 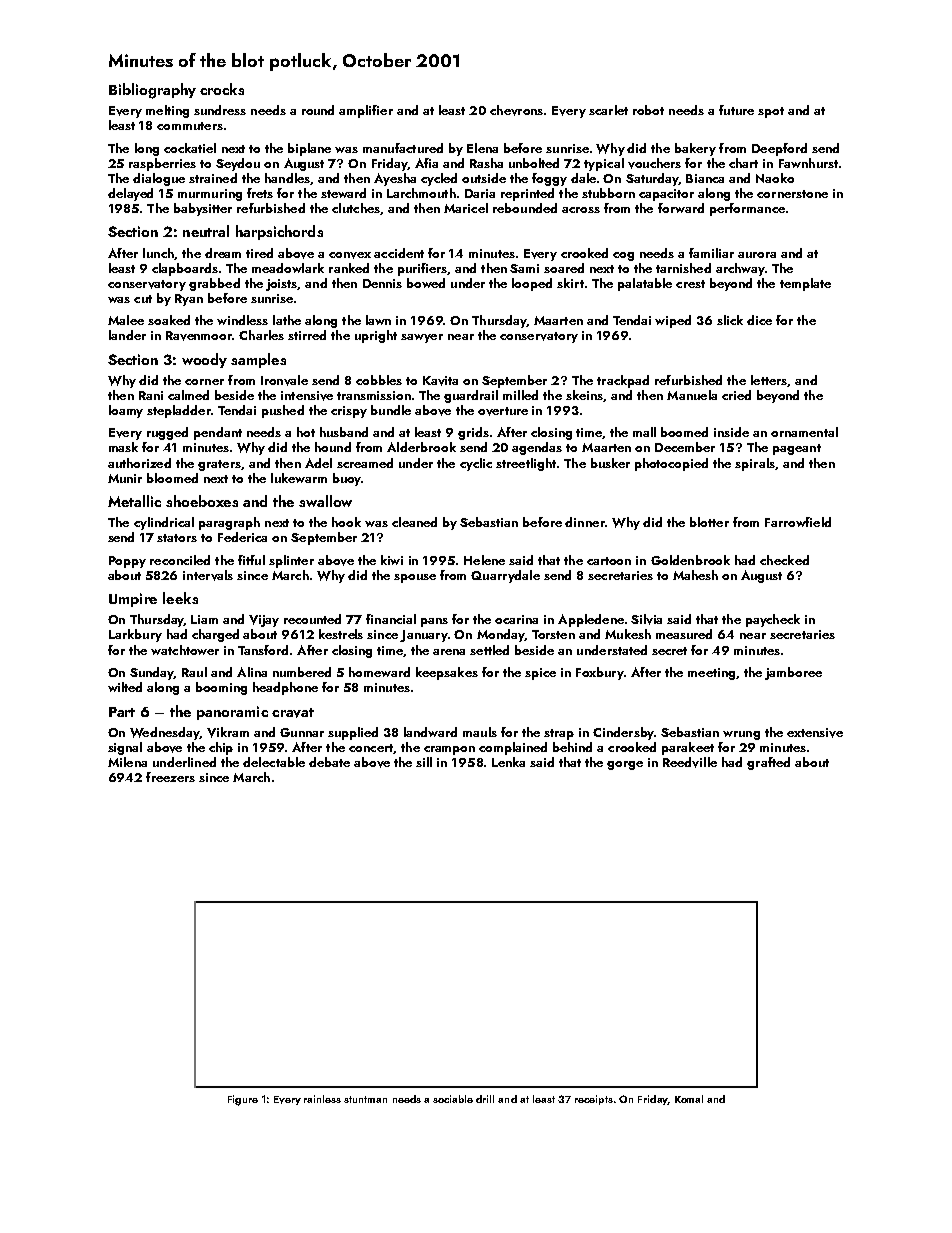 What do you see at coordinates (690, 762) in the page?
I see `Reedville` at bounding box center [690, 762].
